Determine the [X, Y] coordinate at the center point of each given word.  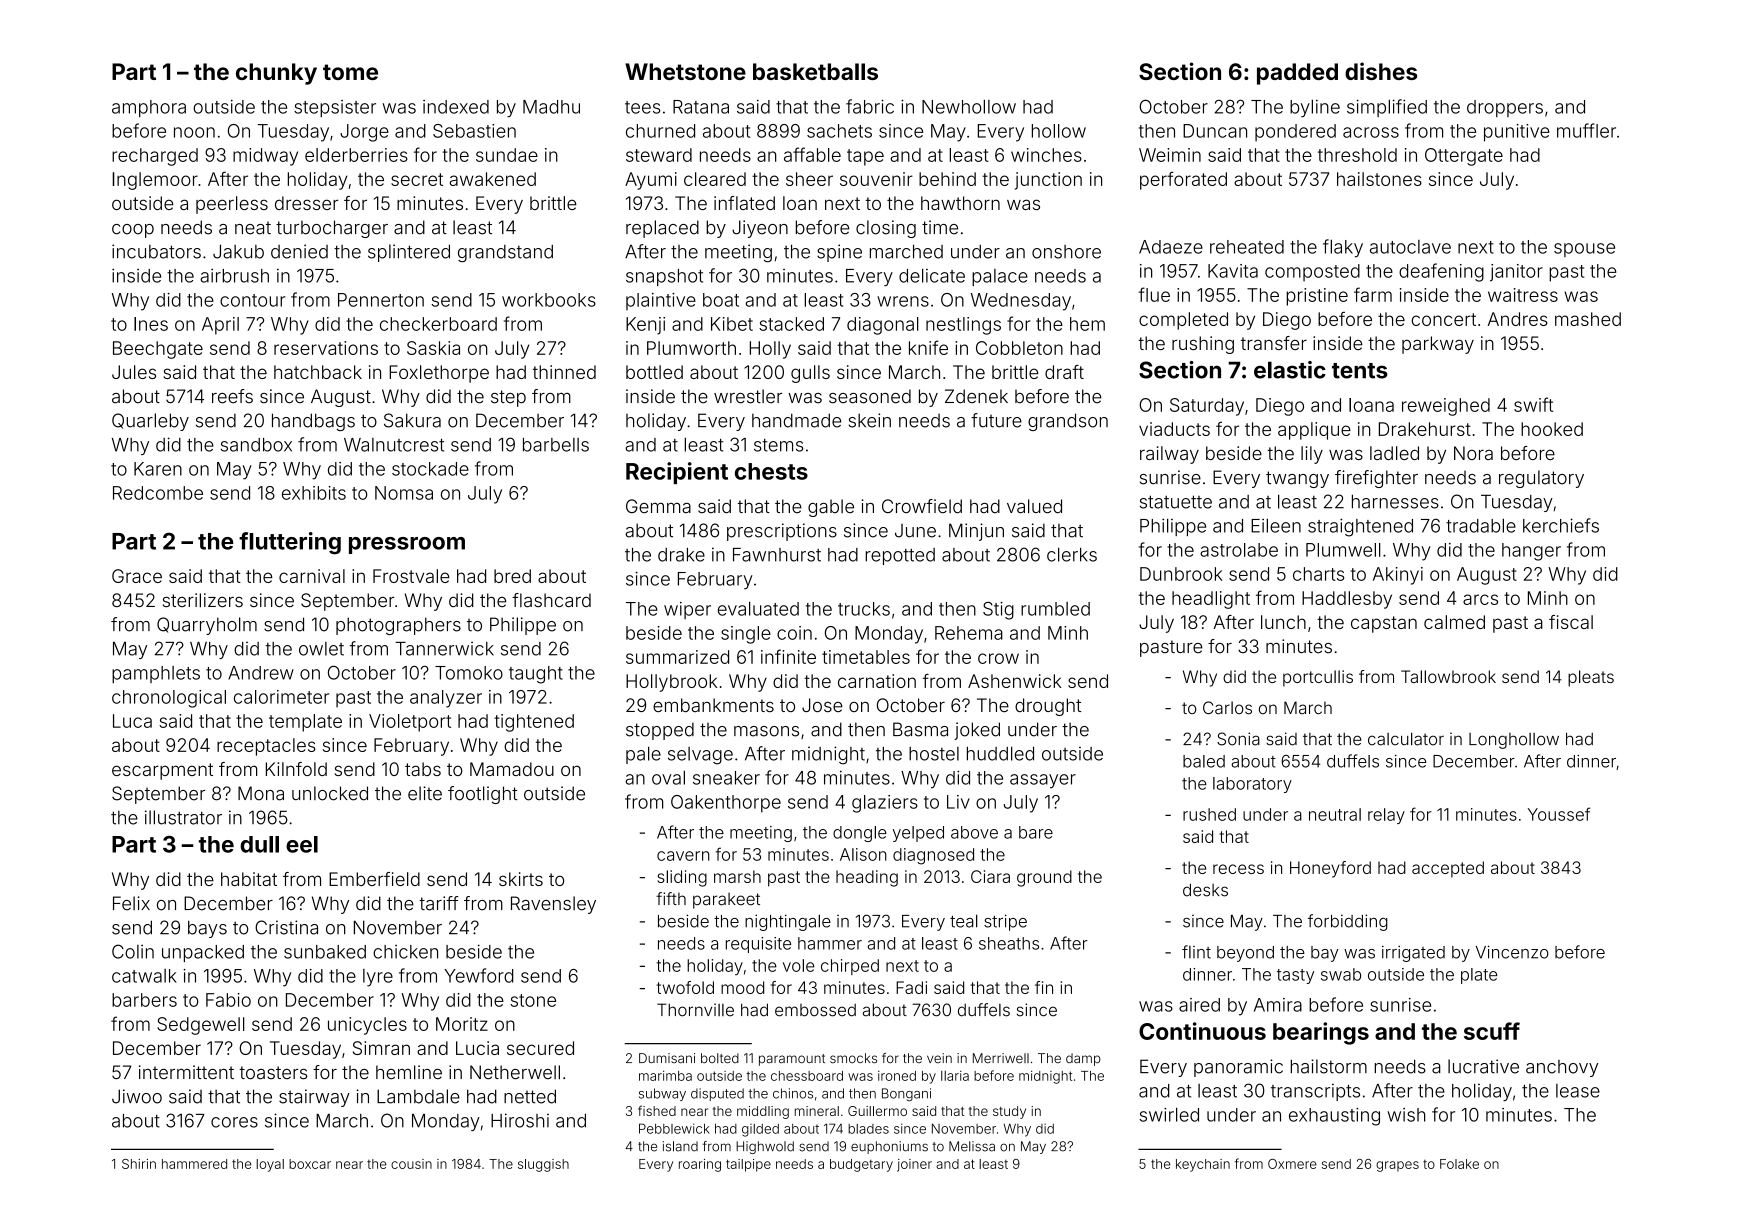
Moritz [462, 1024]
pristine [1317, 297]
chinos [793, 1093]
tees [643, 107]
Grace [137, 576]
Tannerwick [444, 648]
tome [350, 72]
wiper [687, 610]
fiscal [1571, 622]
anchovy [1562, 1068]
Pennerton [381, 300]
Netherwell [515, 1072]
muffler [1586, 130]
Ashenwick [1015, 681]
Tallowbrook [1448, 676]
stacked [791, 324]
